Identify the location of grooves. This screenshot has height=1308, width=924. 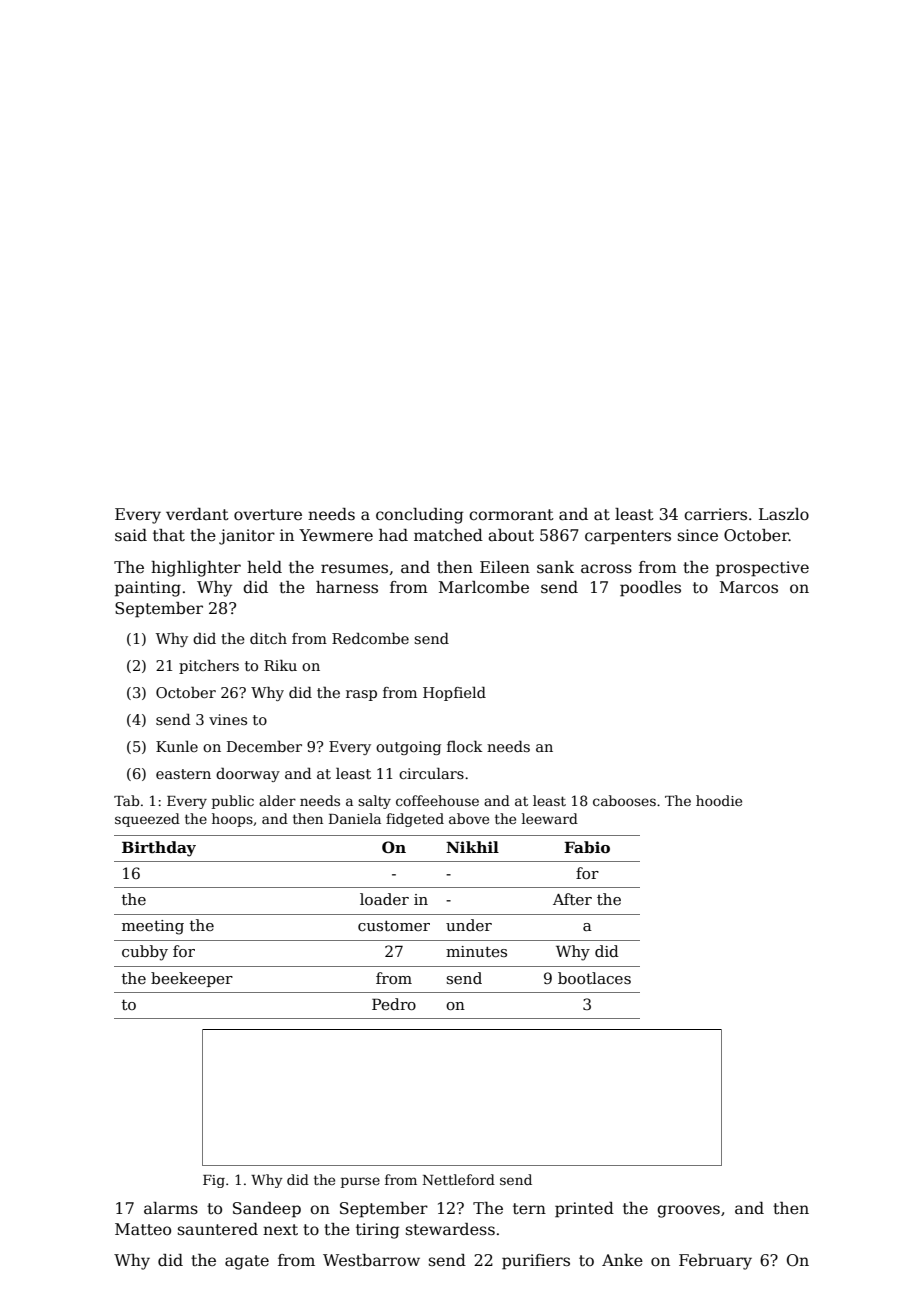
(688, 1211).
